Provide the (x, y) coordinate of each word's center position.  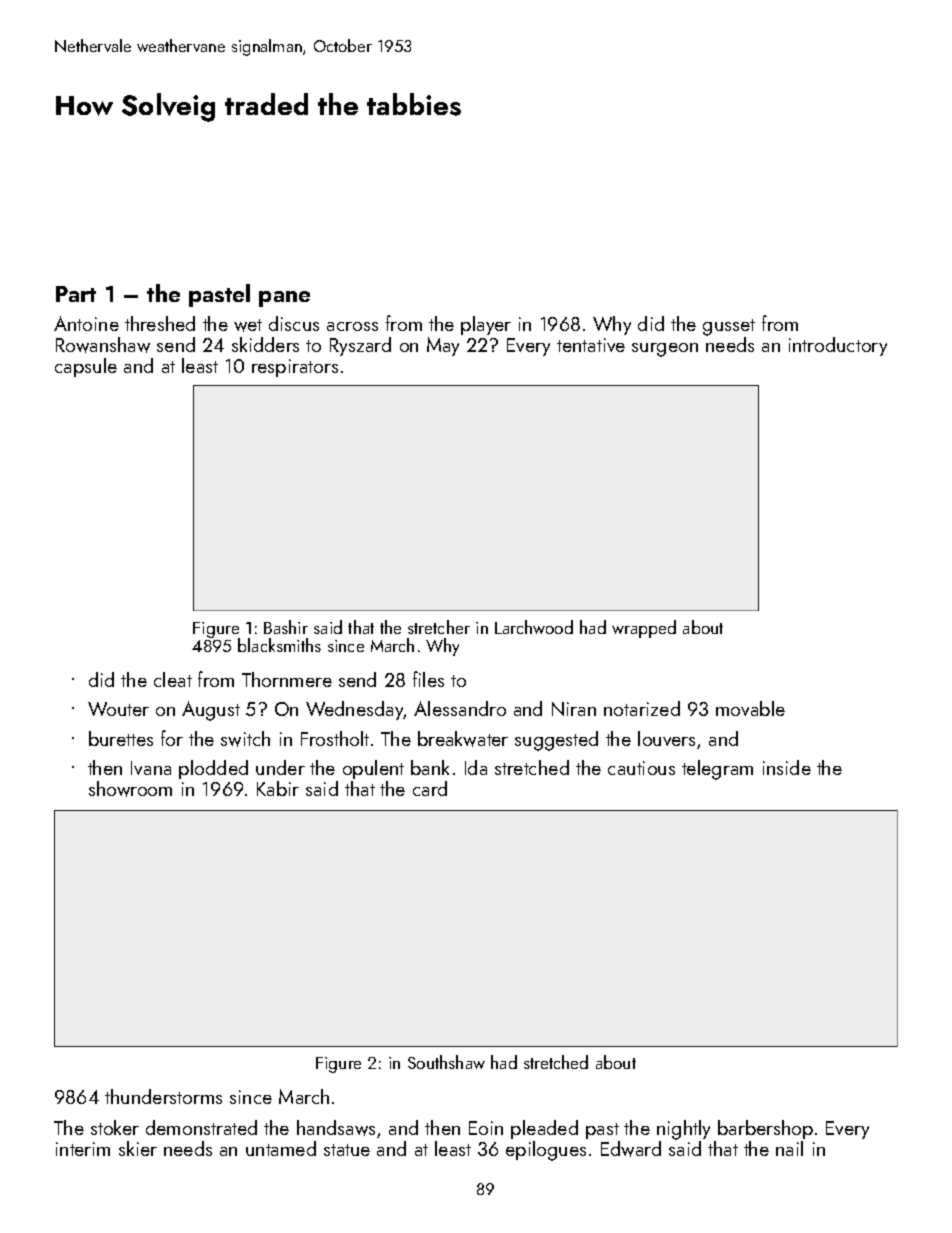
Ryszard (360, 346)
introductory (838, 346)
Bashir (286, 627)
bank (430, 767)
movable (750, 708)
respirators (295, 368)
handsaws (336, 1128)
